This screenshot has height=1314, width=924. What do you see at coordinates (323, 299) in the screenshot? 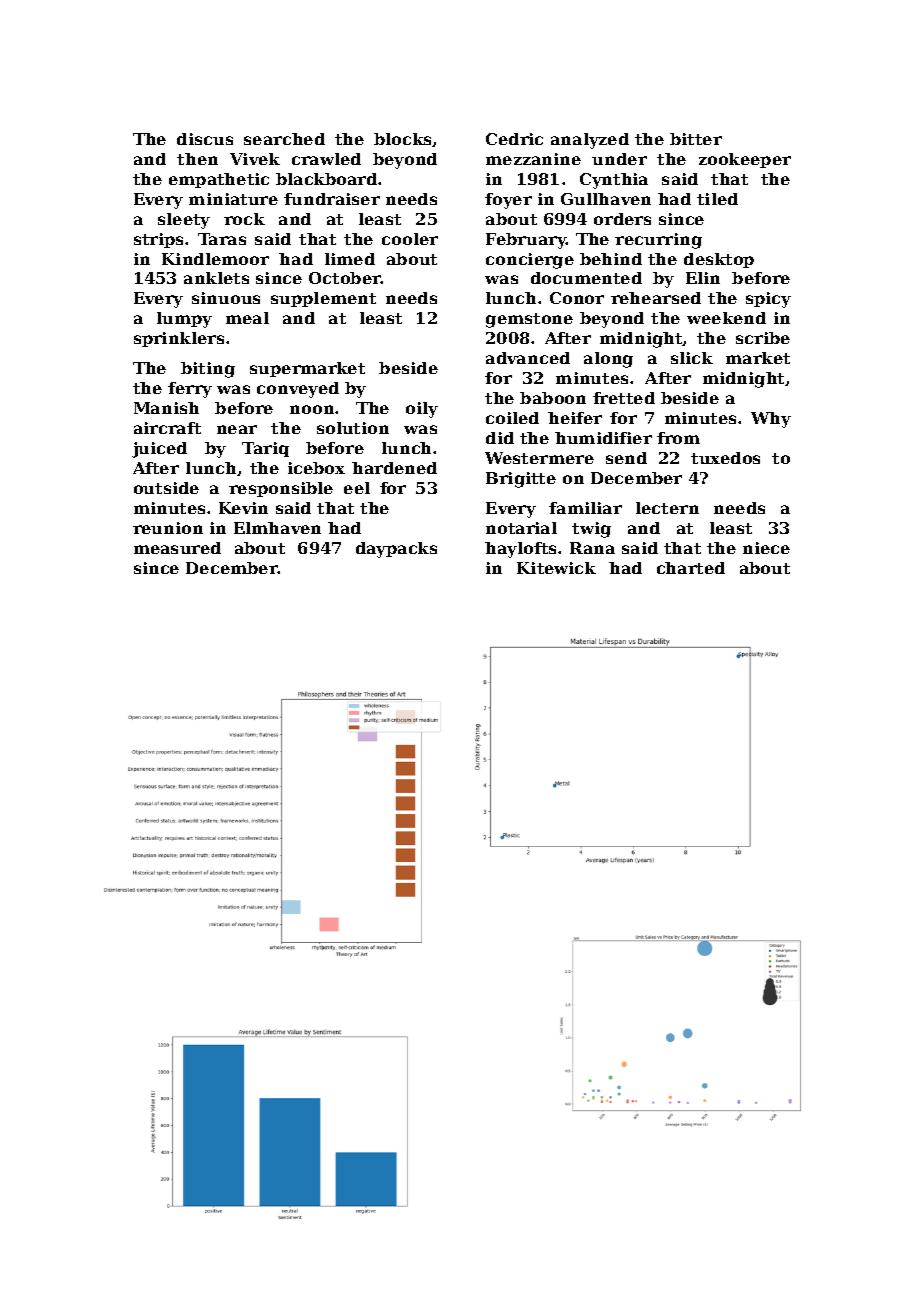
I see `supplement` at bounding box center [323, 299].
